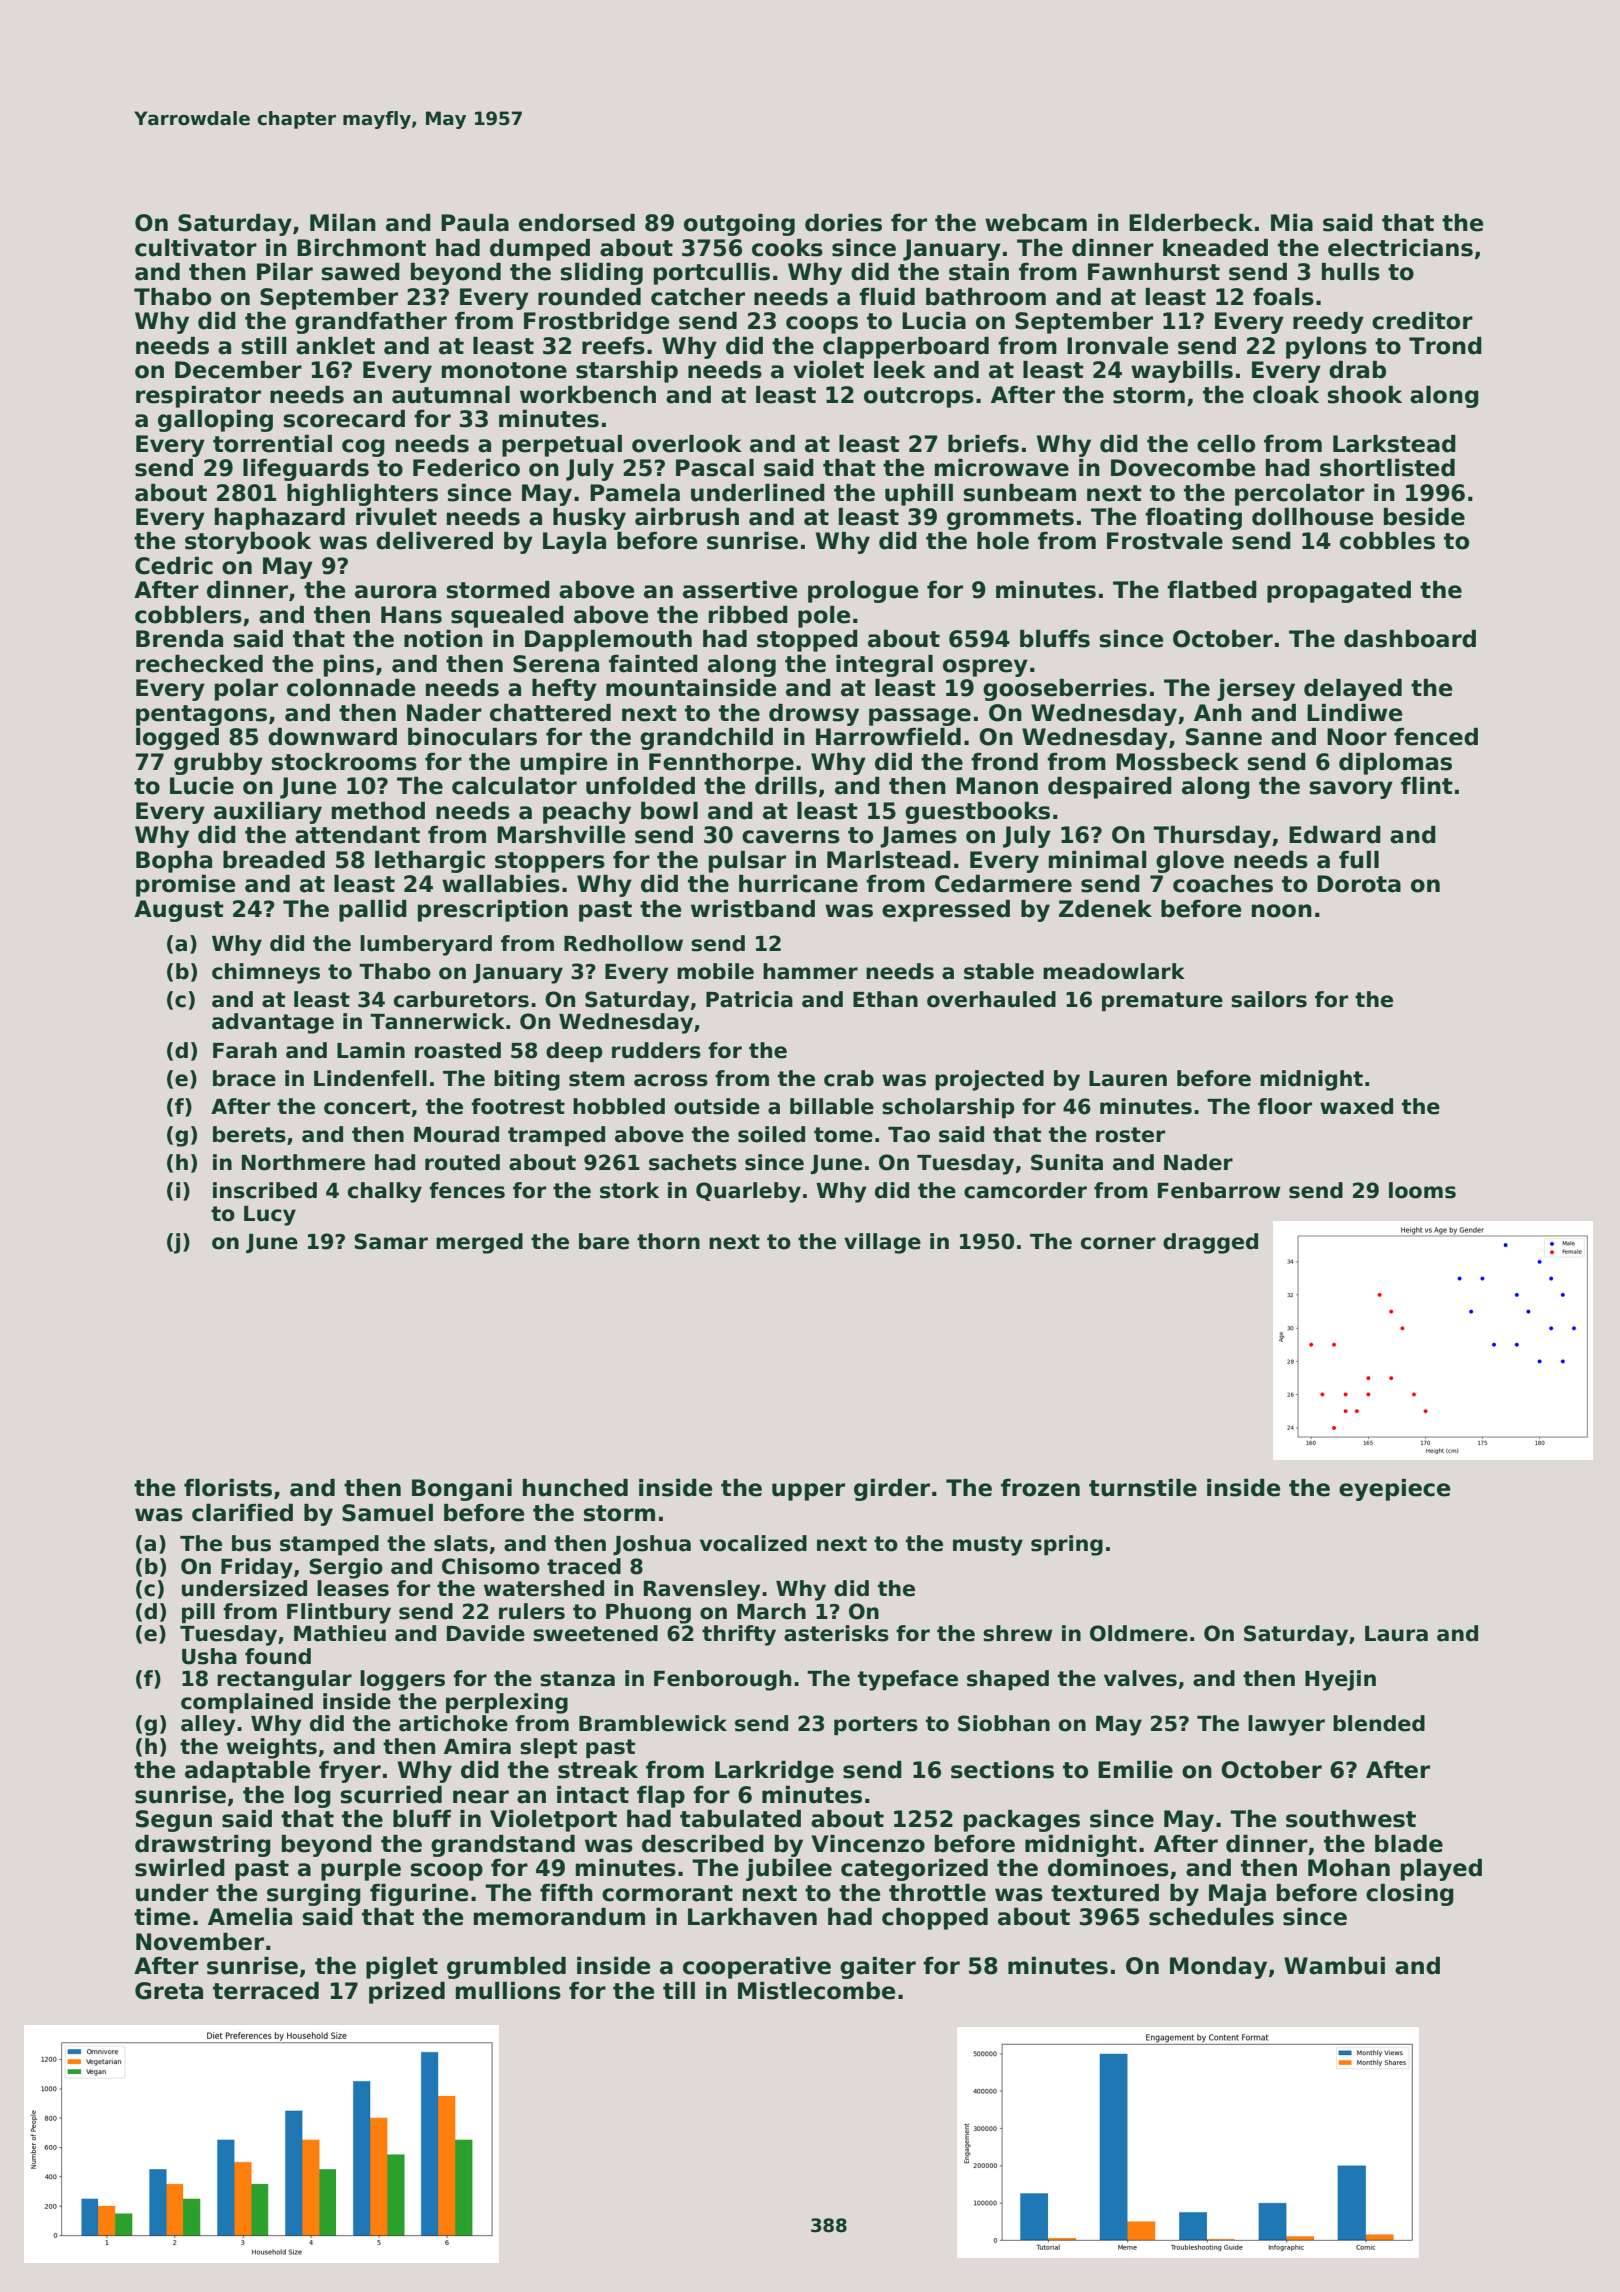  Describe the element at coordinates (481, 1797) in the screenshot. I see `near` at that location.
